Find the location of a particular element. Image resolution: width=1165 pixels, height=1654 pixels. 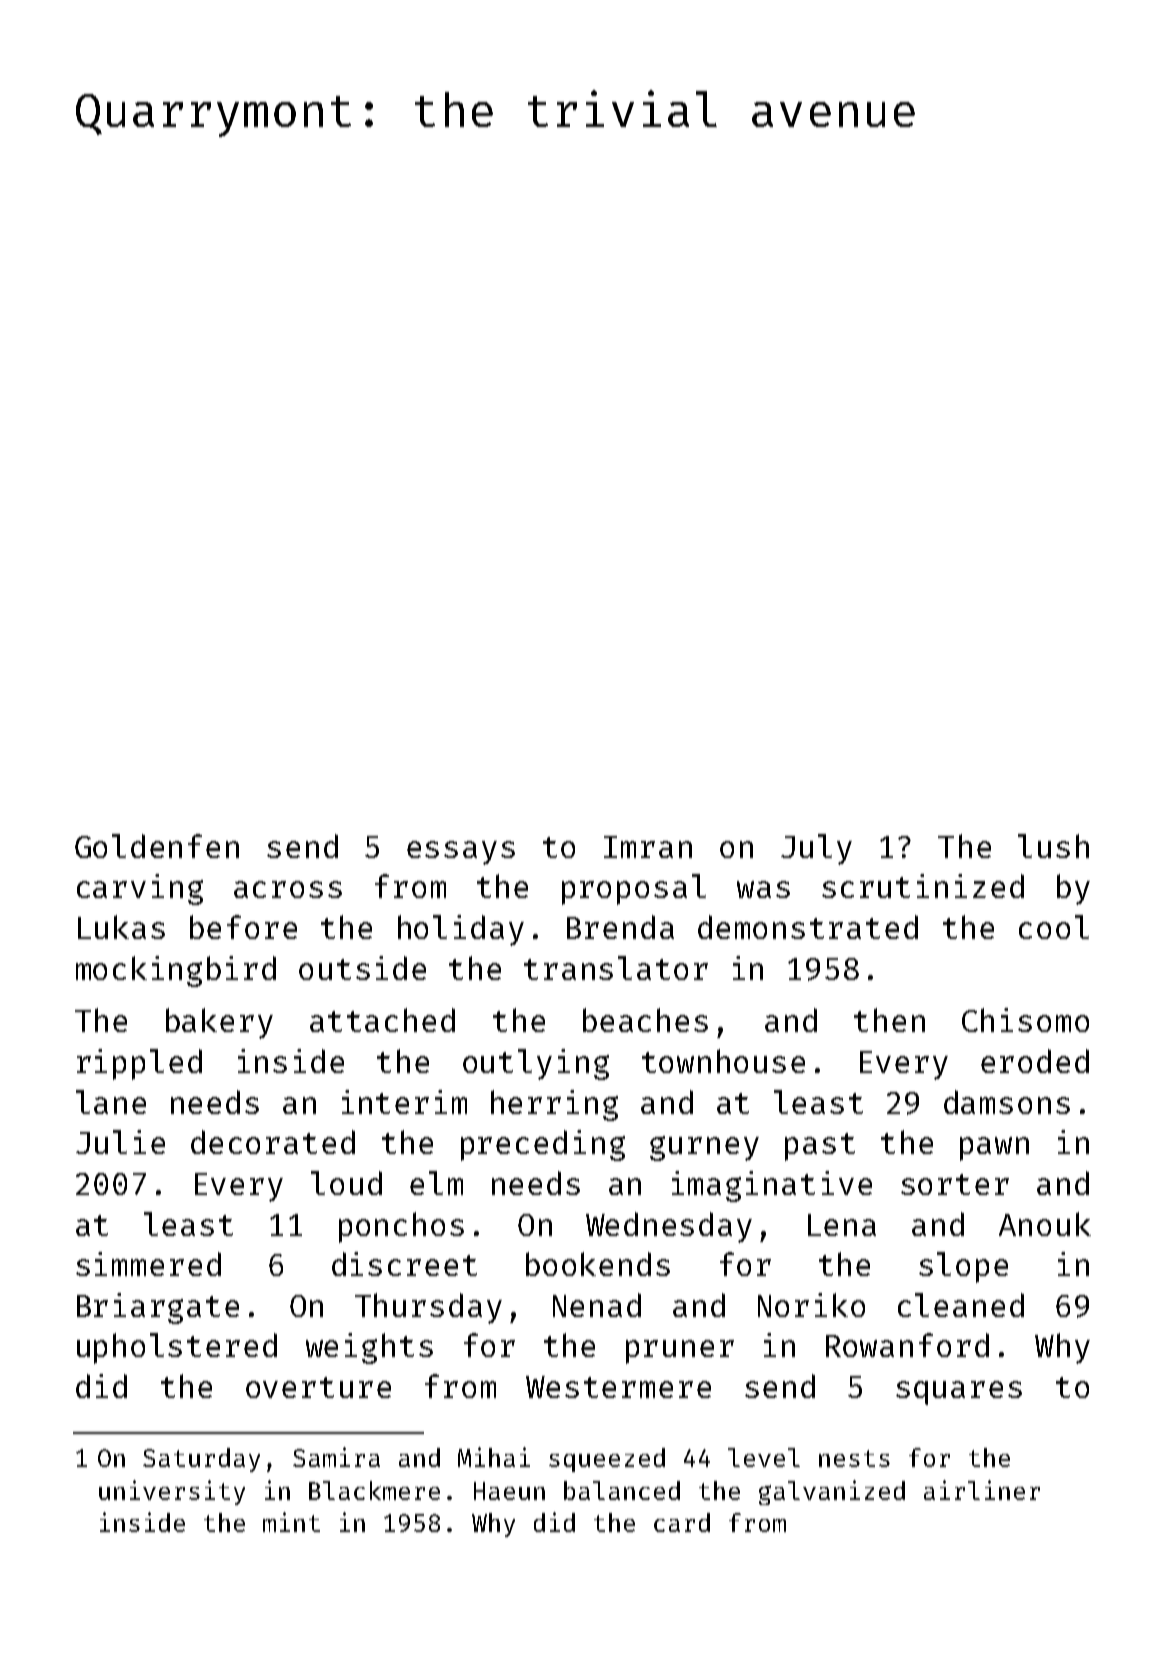

decorated is located at coordinates (273, 1142).
